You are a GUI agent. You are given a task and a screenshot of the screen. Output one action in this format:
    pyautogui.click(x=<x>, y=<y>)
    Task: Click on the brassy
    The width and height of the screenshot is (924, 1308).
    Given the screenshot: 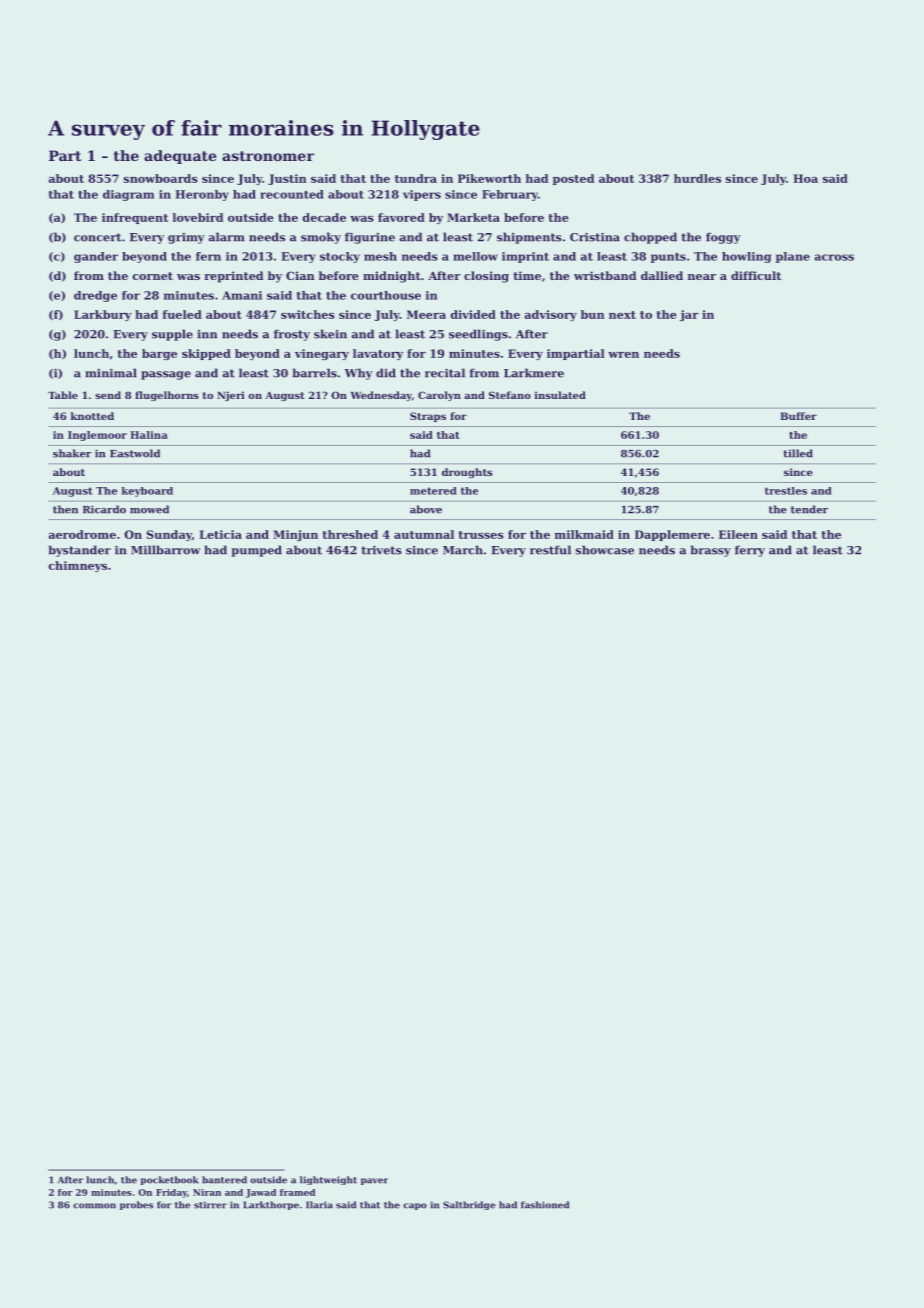 What is the action you would take?
    pyautogui.click(x=711, y=551)
